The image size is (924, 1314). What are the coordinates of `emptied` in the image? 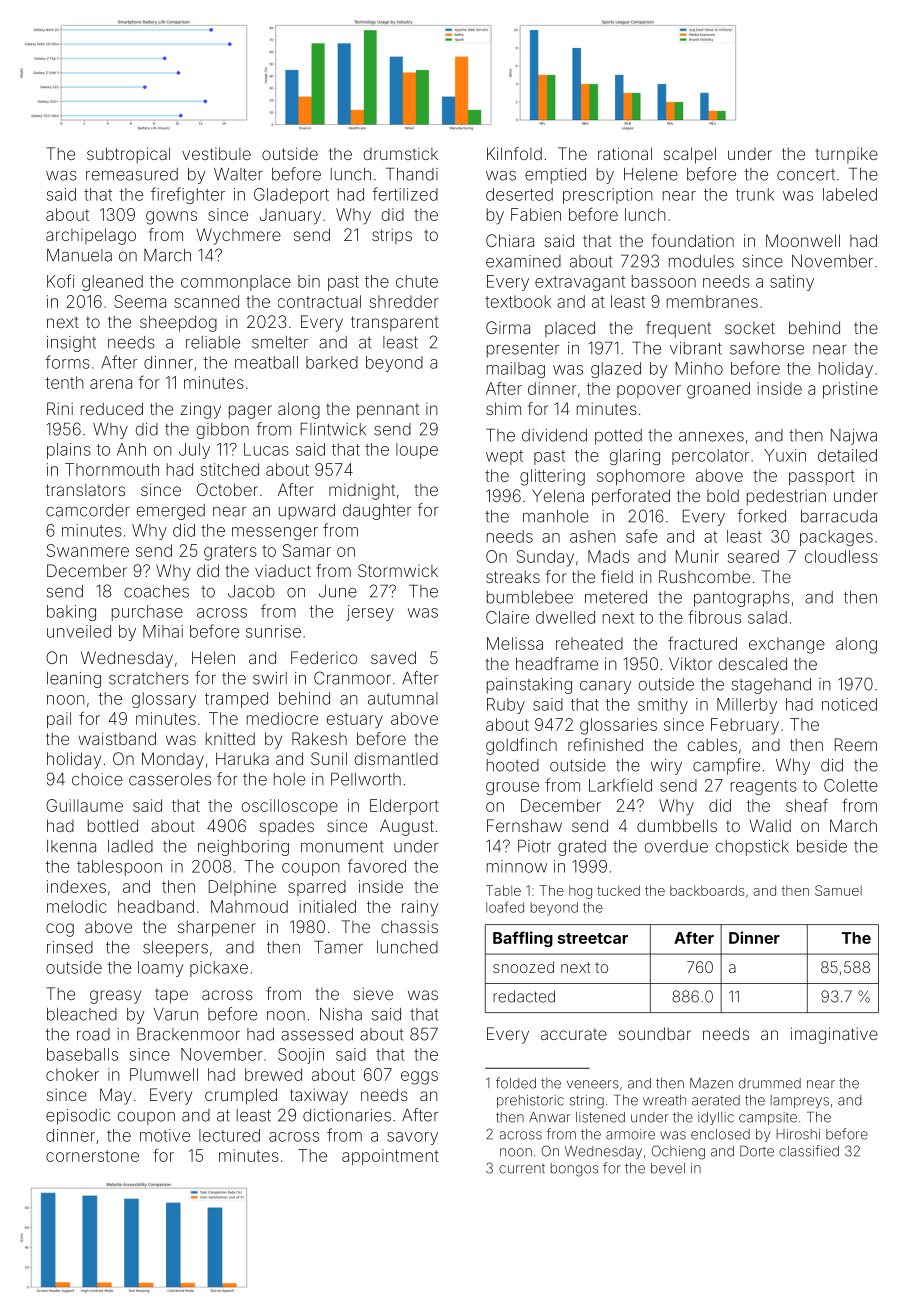 It's located at (555, 176).
